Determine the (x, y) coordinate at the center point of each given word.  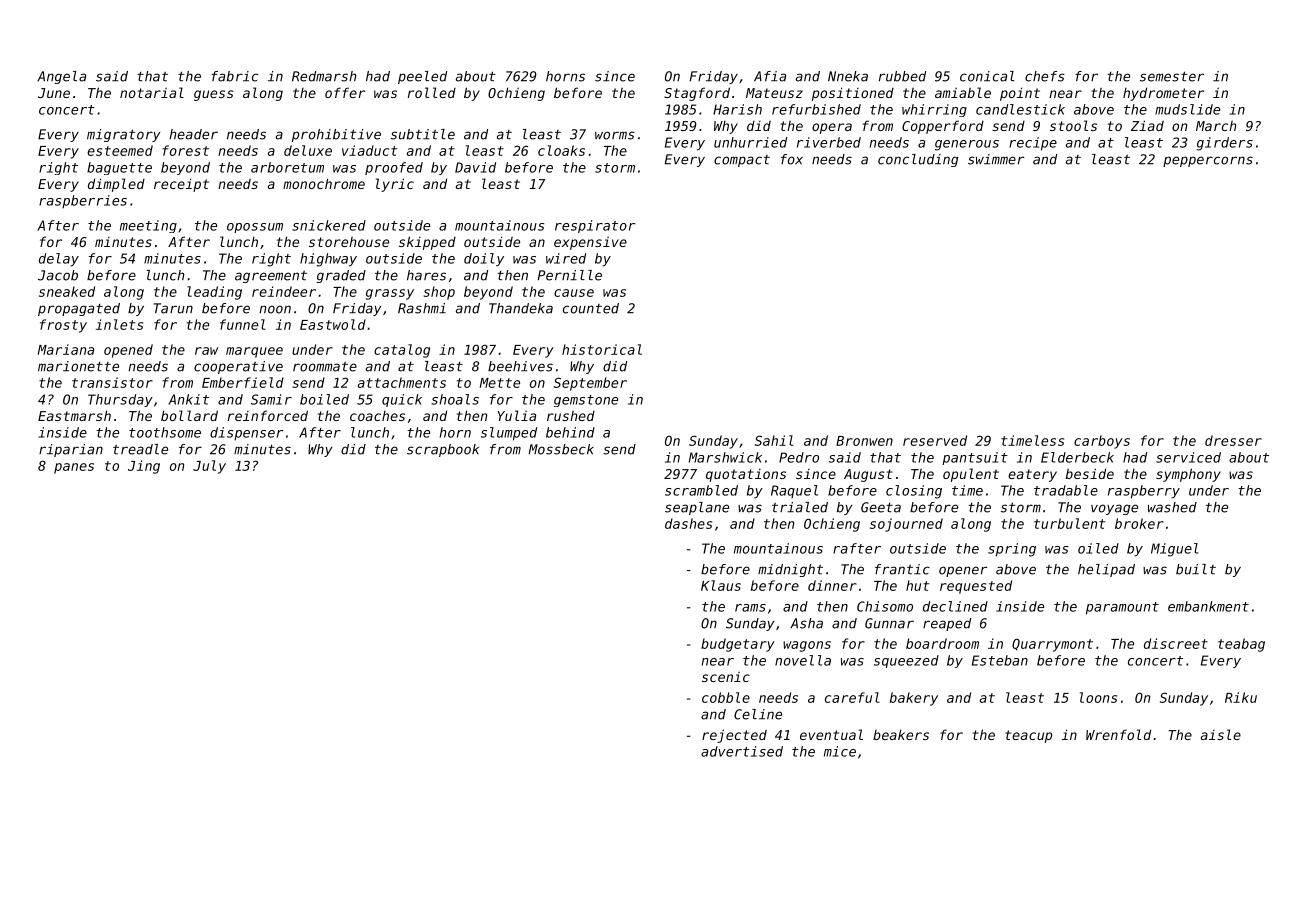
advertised (742, 751)
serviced (1188, 457)
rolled (432, 92)
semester (1172, 76)
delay (59, 260)
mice (840, 751)
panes (74, 468)
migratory (123, 135)
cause (574, 293)
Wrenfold (1118, 734)
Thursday (120, 400)
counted (591, 308)
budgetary (738, 645)
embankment (1208, 606)
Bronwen (864, 441)
